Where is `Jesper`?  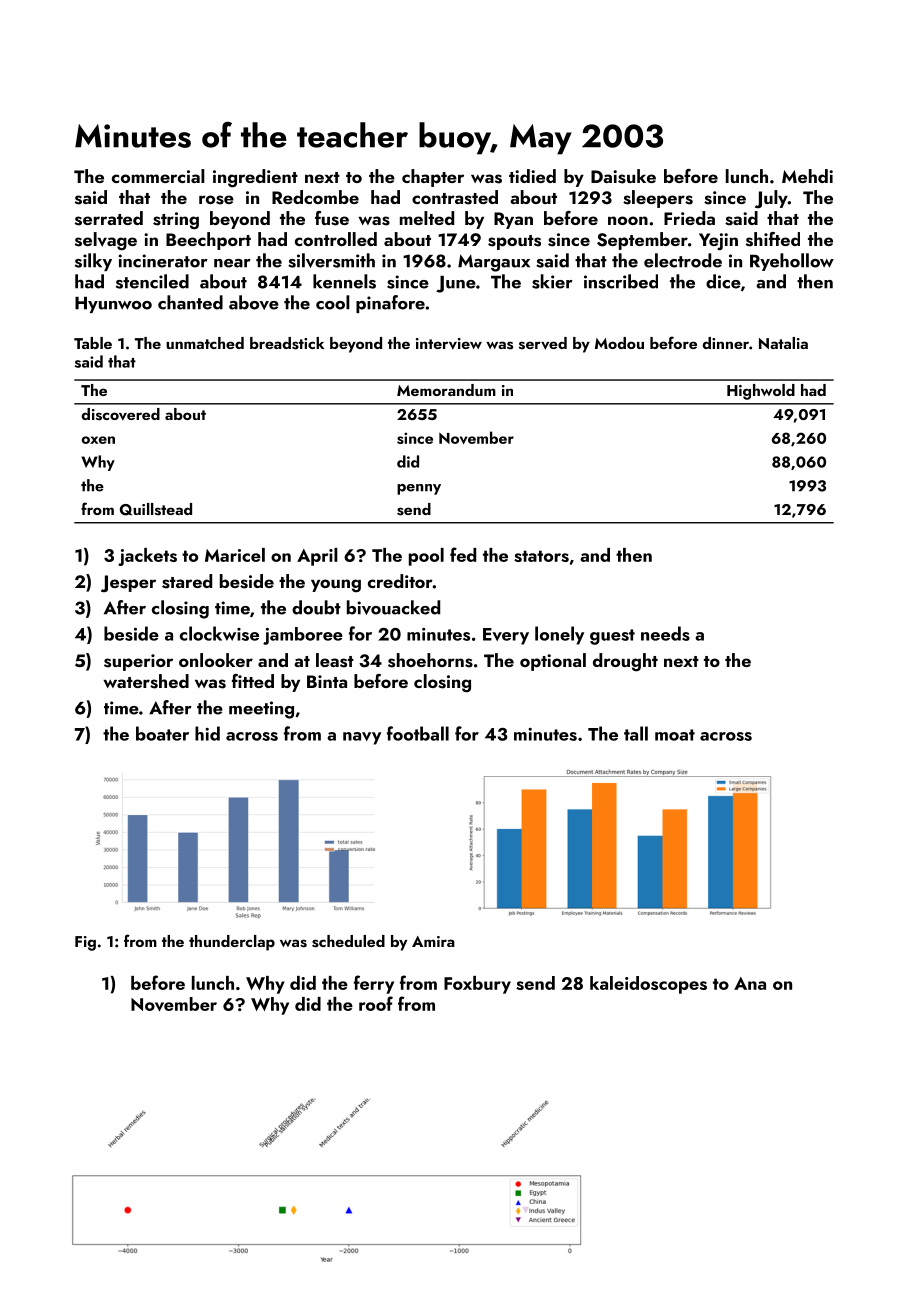 Jesper is located at coordinates (128, 583).
